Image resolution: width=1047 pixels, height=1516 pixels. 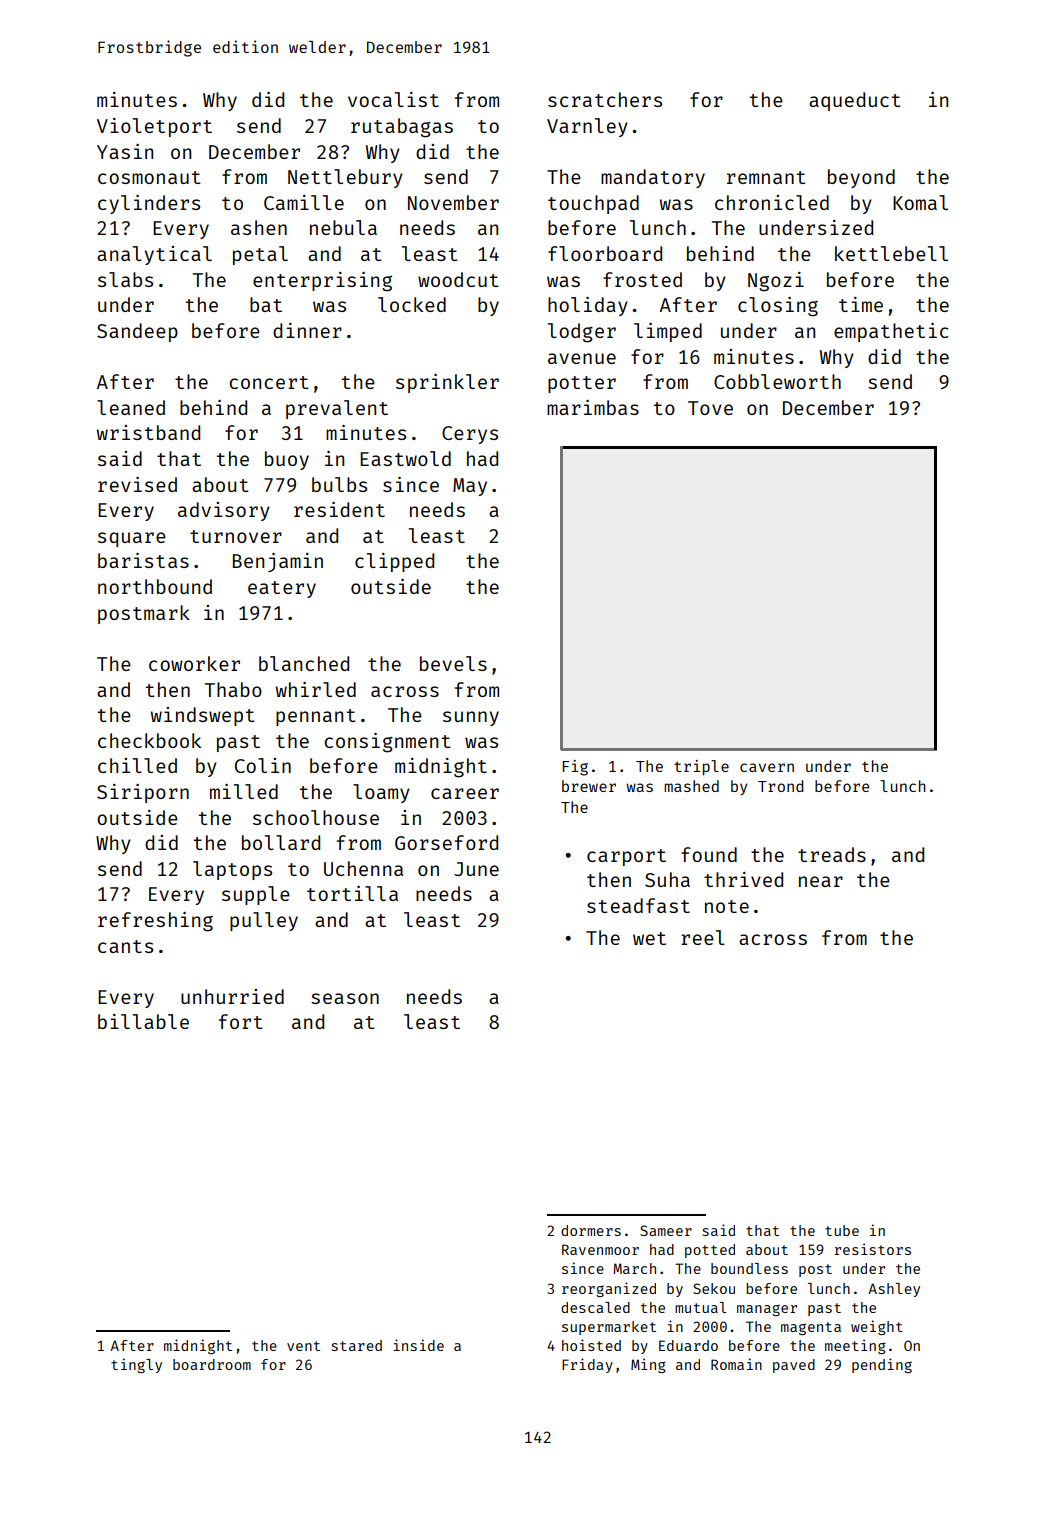 What do you see at coordinates (605, 99) in the document?
I see `scratchers` at bounding box center [605, 99].
